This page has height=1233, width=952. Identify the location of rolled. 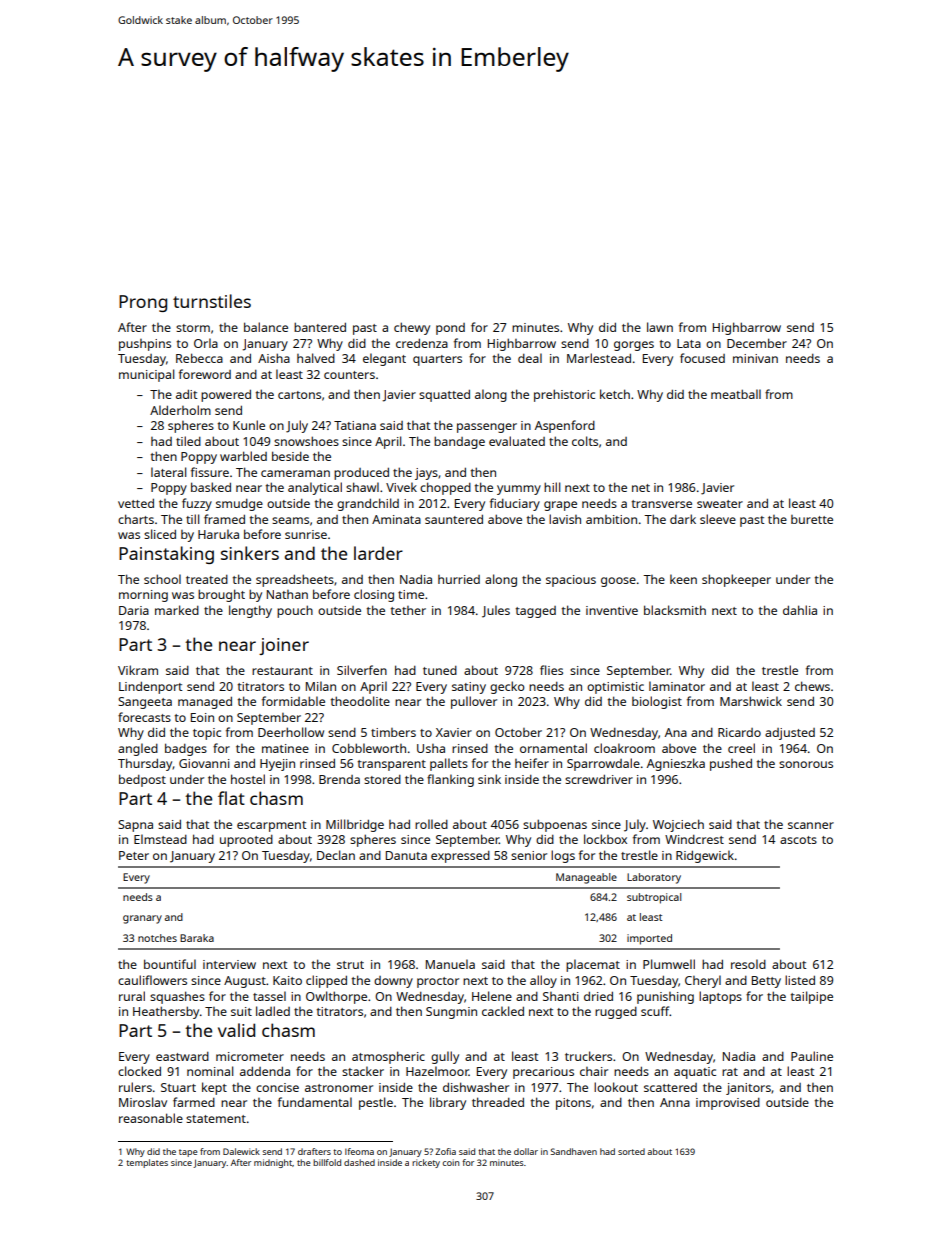
(431, 824).
